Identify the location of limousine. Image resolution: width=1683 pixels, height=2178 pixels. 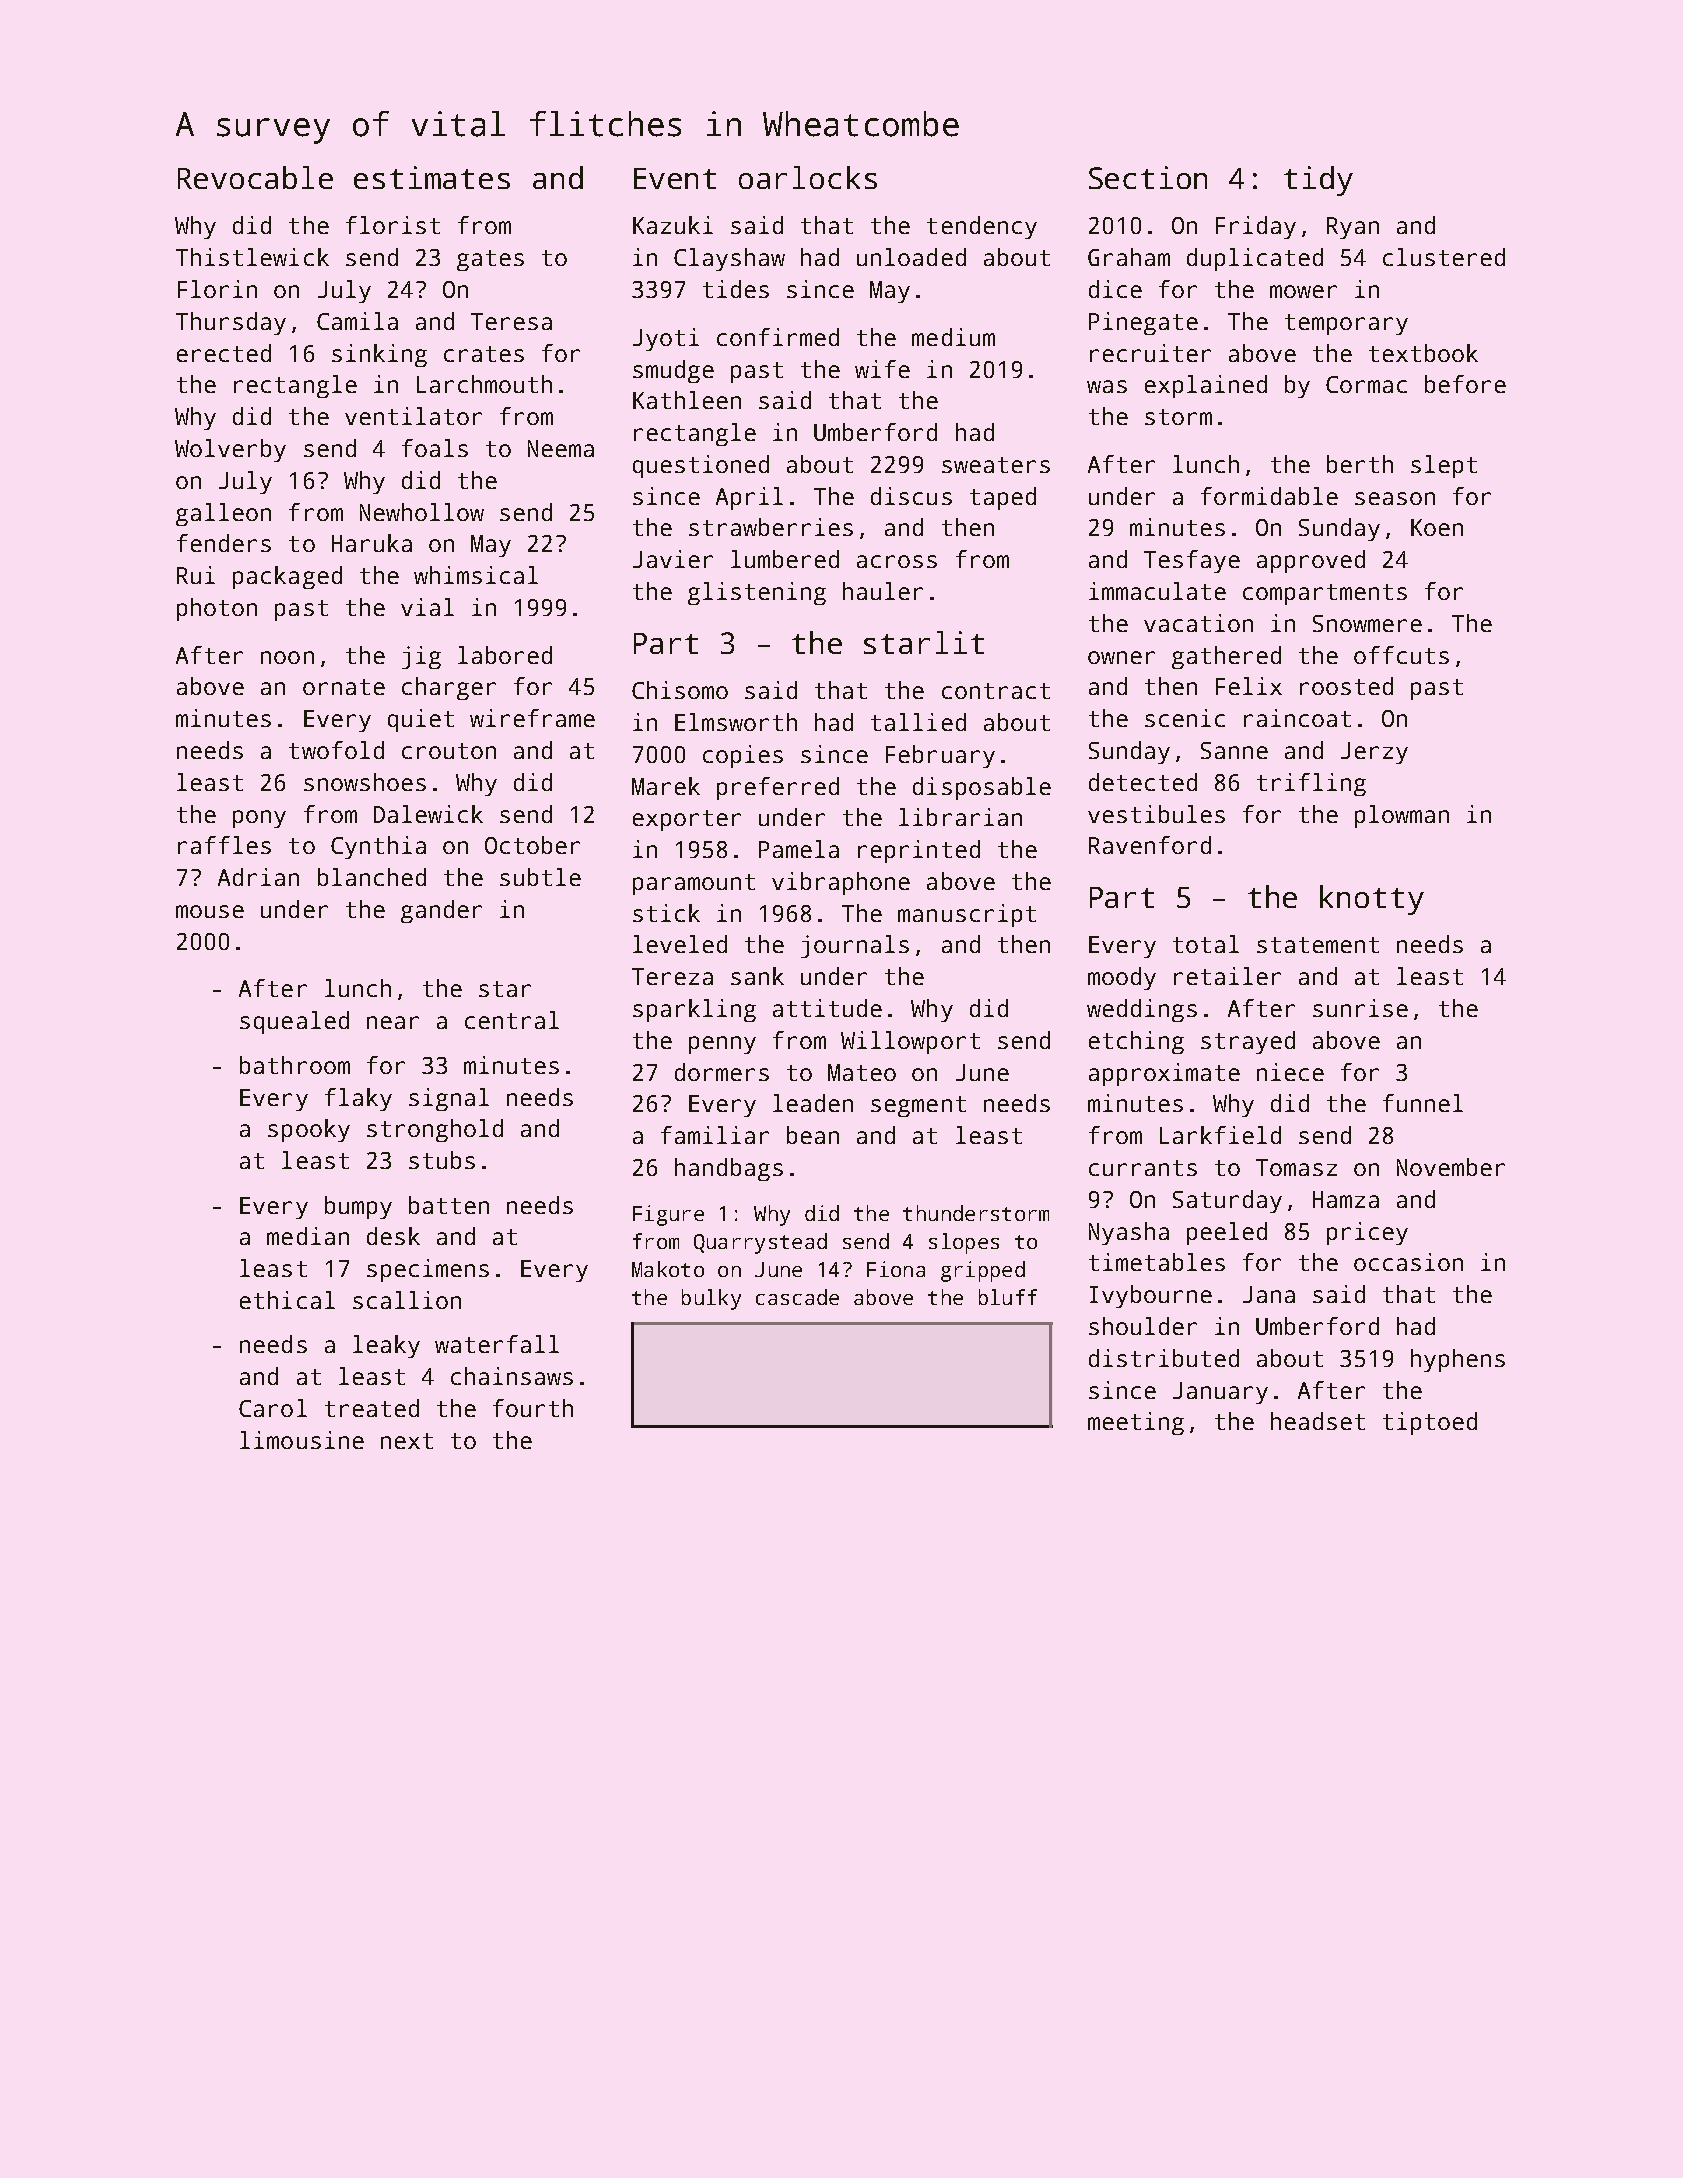
(302, 1440).
